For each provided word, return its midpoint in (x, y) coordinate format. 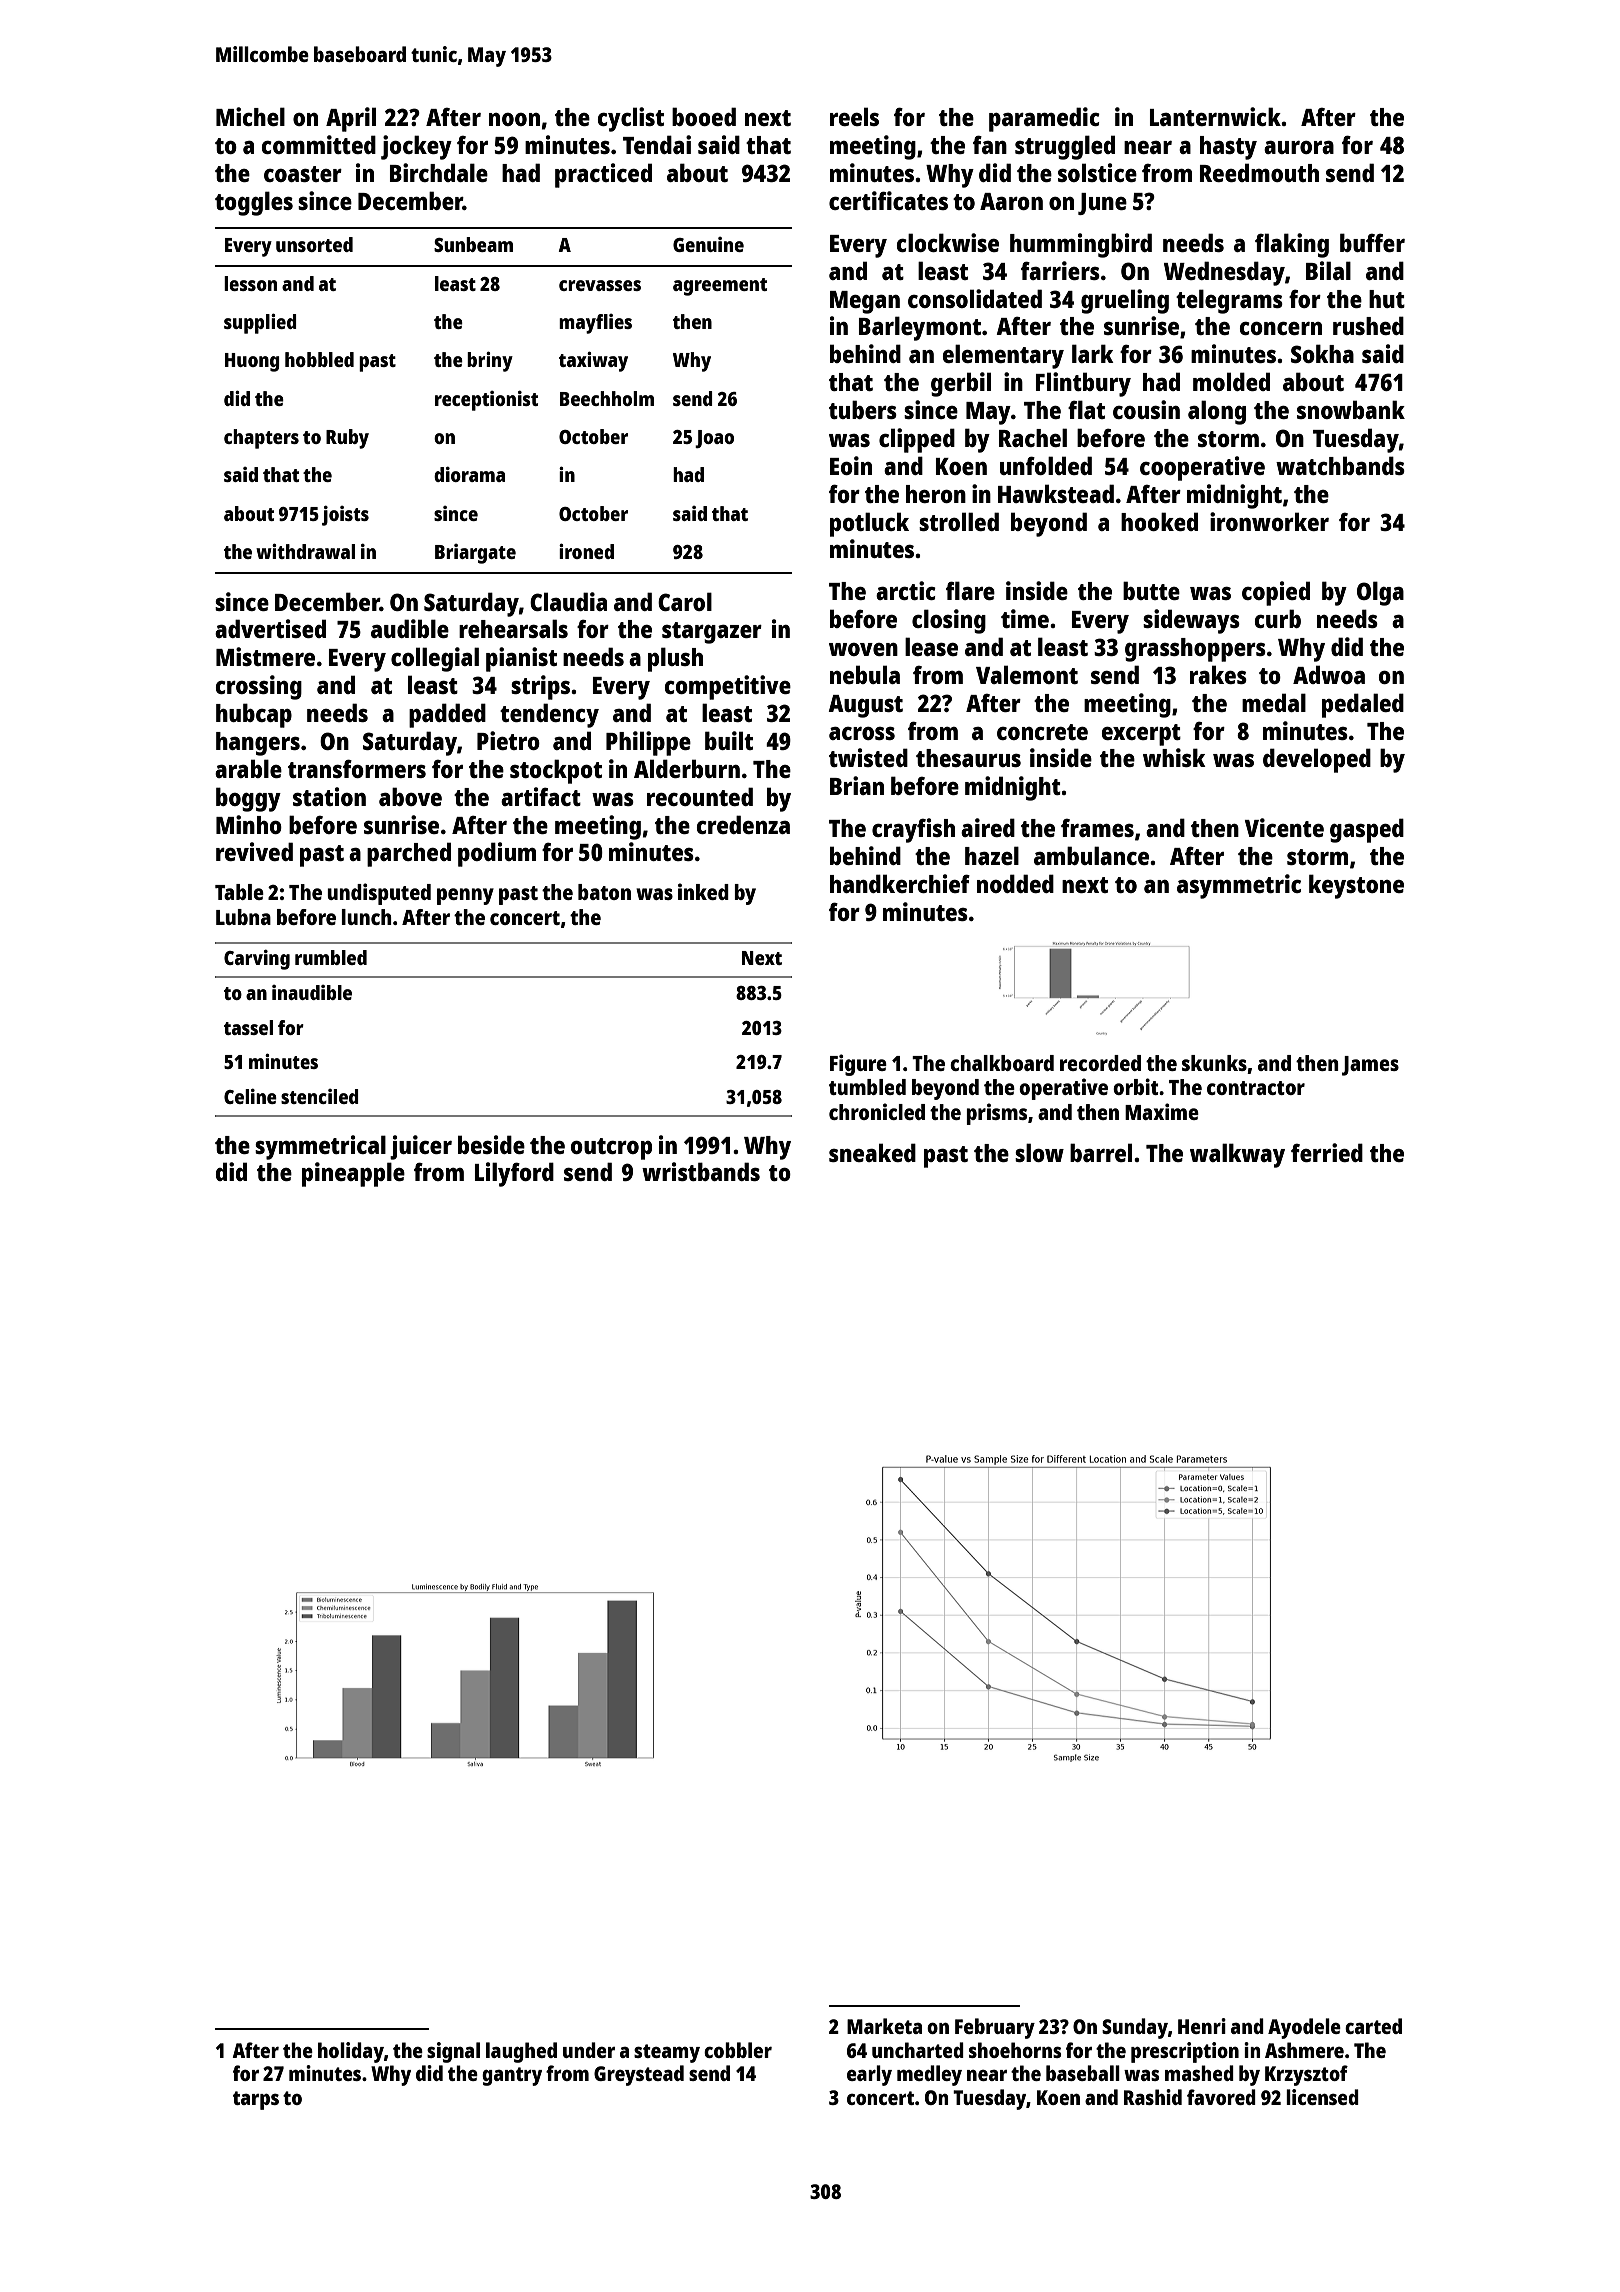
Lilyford (514, 1174)
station (329, 796)
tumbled (867, 1087)
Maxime (1162, 1111)
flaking (1292, 245)
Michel (250, 116)
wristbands (701, 1171)
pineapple (353, 1174)
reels (854, 116)
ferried (1327, 1152)
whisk (1174, 757)
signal (453, 2052)
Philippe (648, 743)
